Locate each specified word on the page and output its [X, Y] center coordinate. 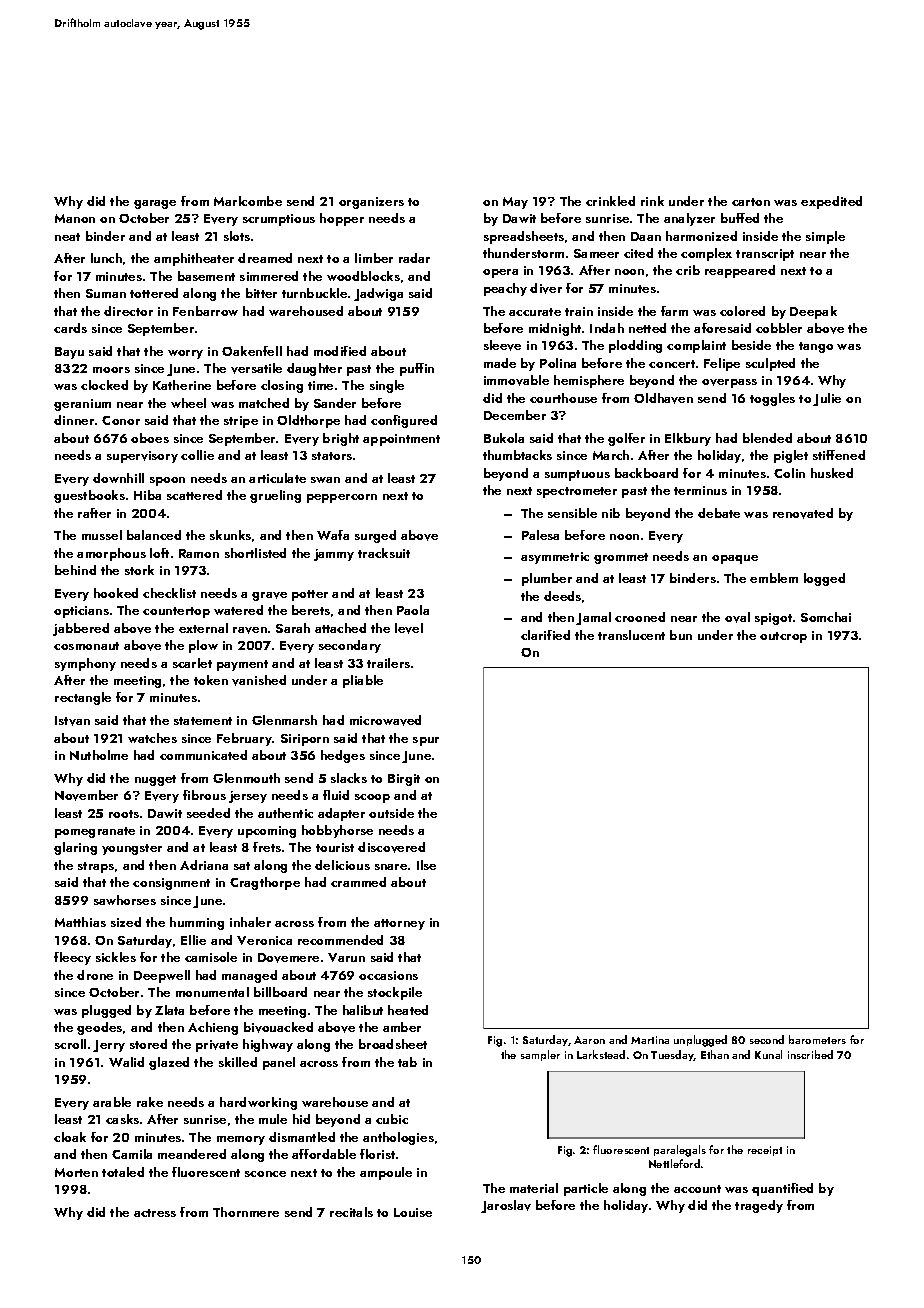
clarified [545, 635]
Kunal [768, 1054]
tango [816, 347]
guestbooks [89, 496]
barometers [817, 1039]
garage [155, 204]
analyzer [689, 219]
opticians [81, 612]
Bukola [504, 438]
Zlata [169, 1010]
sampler [540, 1055]
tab [407, 1062]
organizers [371, 203]
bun [681, 635]
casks [122, 1119]
